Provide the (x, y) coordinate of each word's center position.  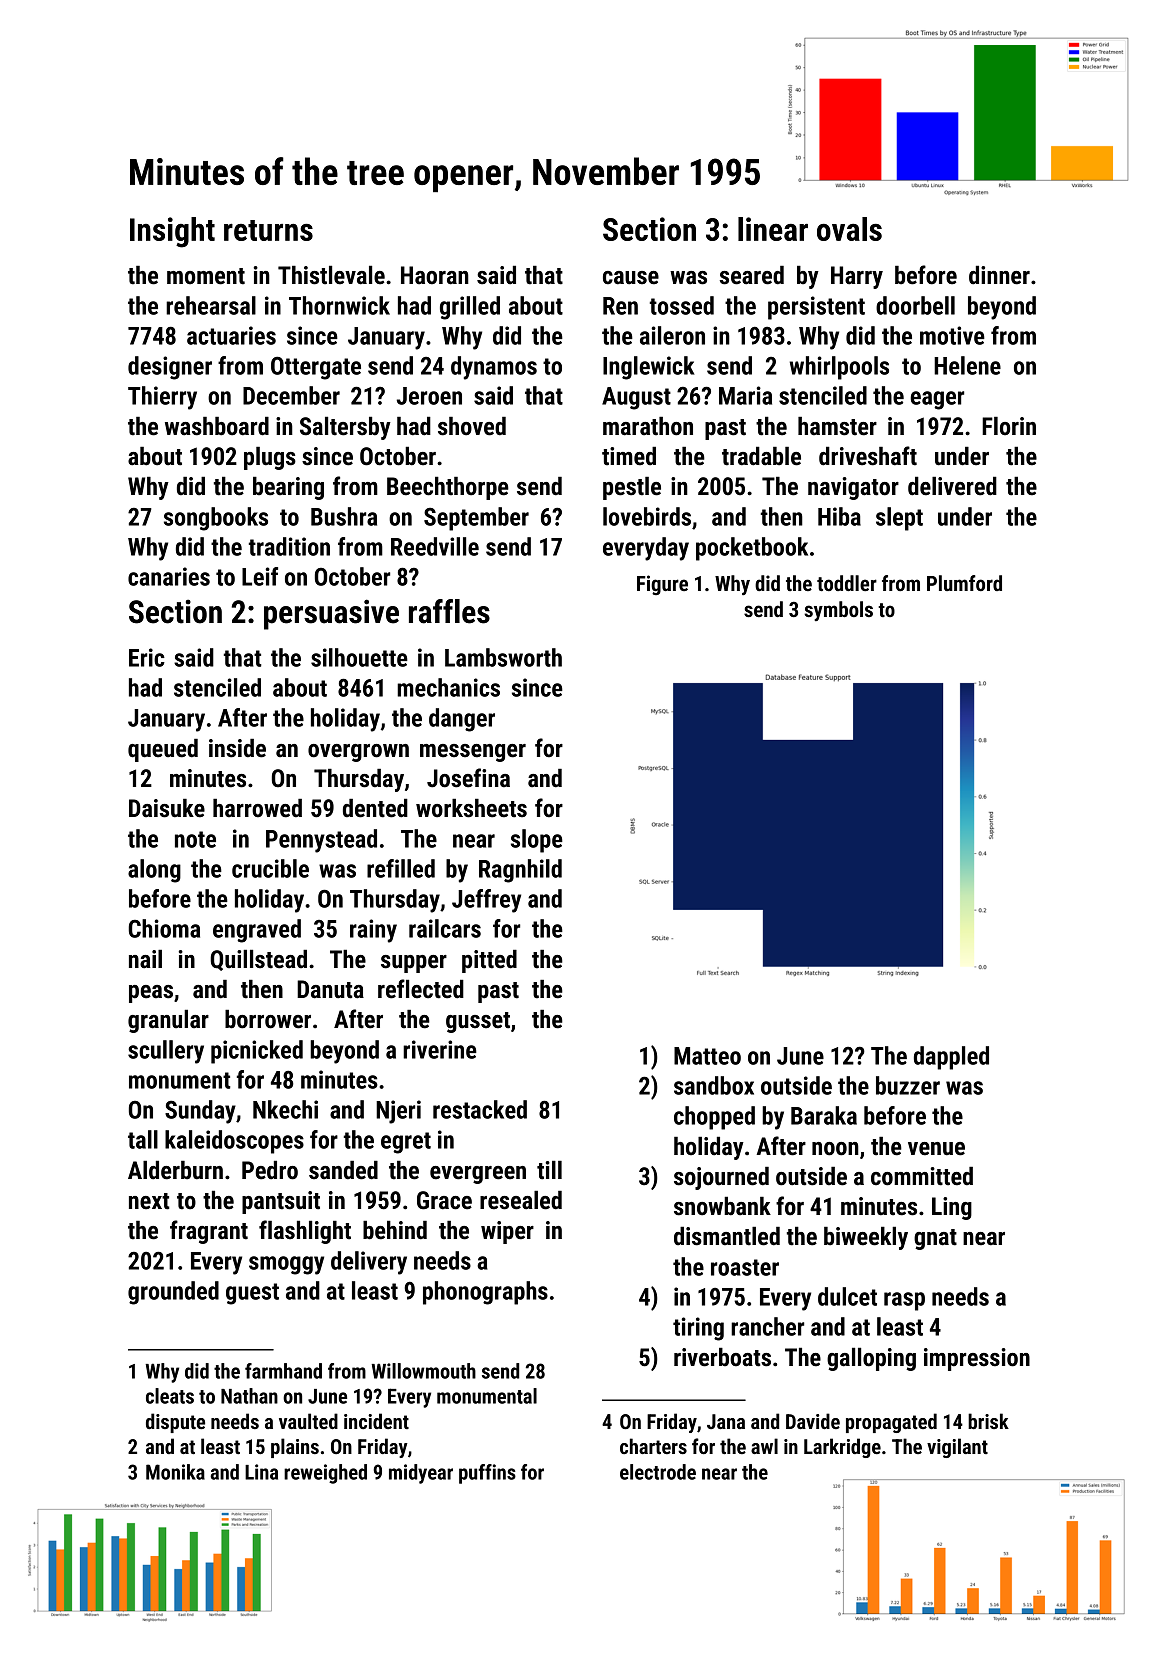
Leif (260, 576)
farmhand (283, 1371)
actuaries (231, 335)
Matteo (707, 1056)
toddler (847, 583)
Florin (1009, 426)
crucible (270, 868)
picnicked (257, 1052)
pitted (489, 961)
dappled (951, 1058)
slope (537, 841)
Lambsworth (503, 657)
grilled (470, 308)
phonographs (485, 1293)
